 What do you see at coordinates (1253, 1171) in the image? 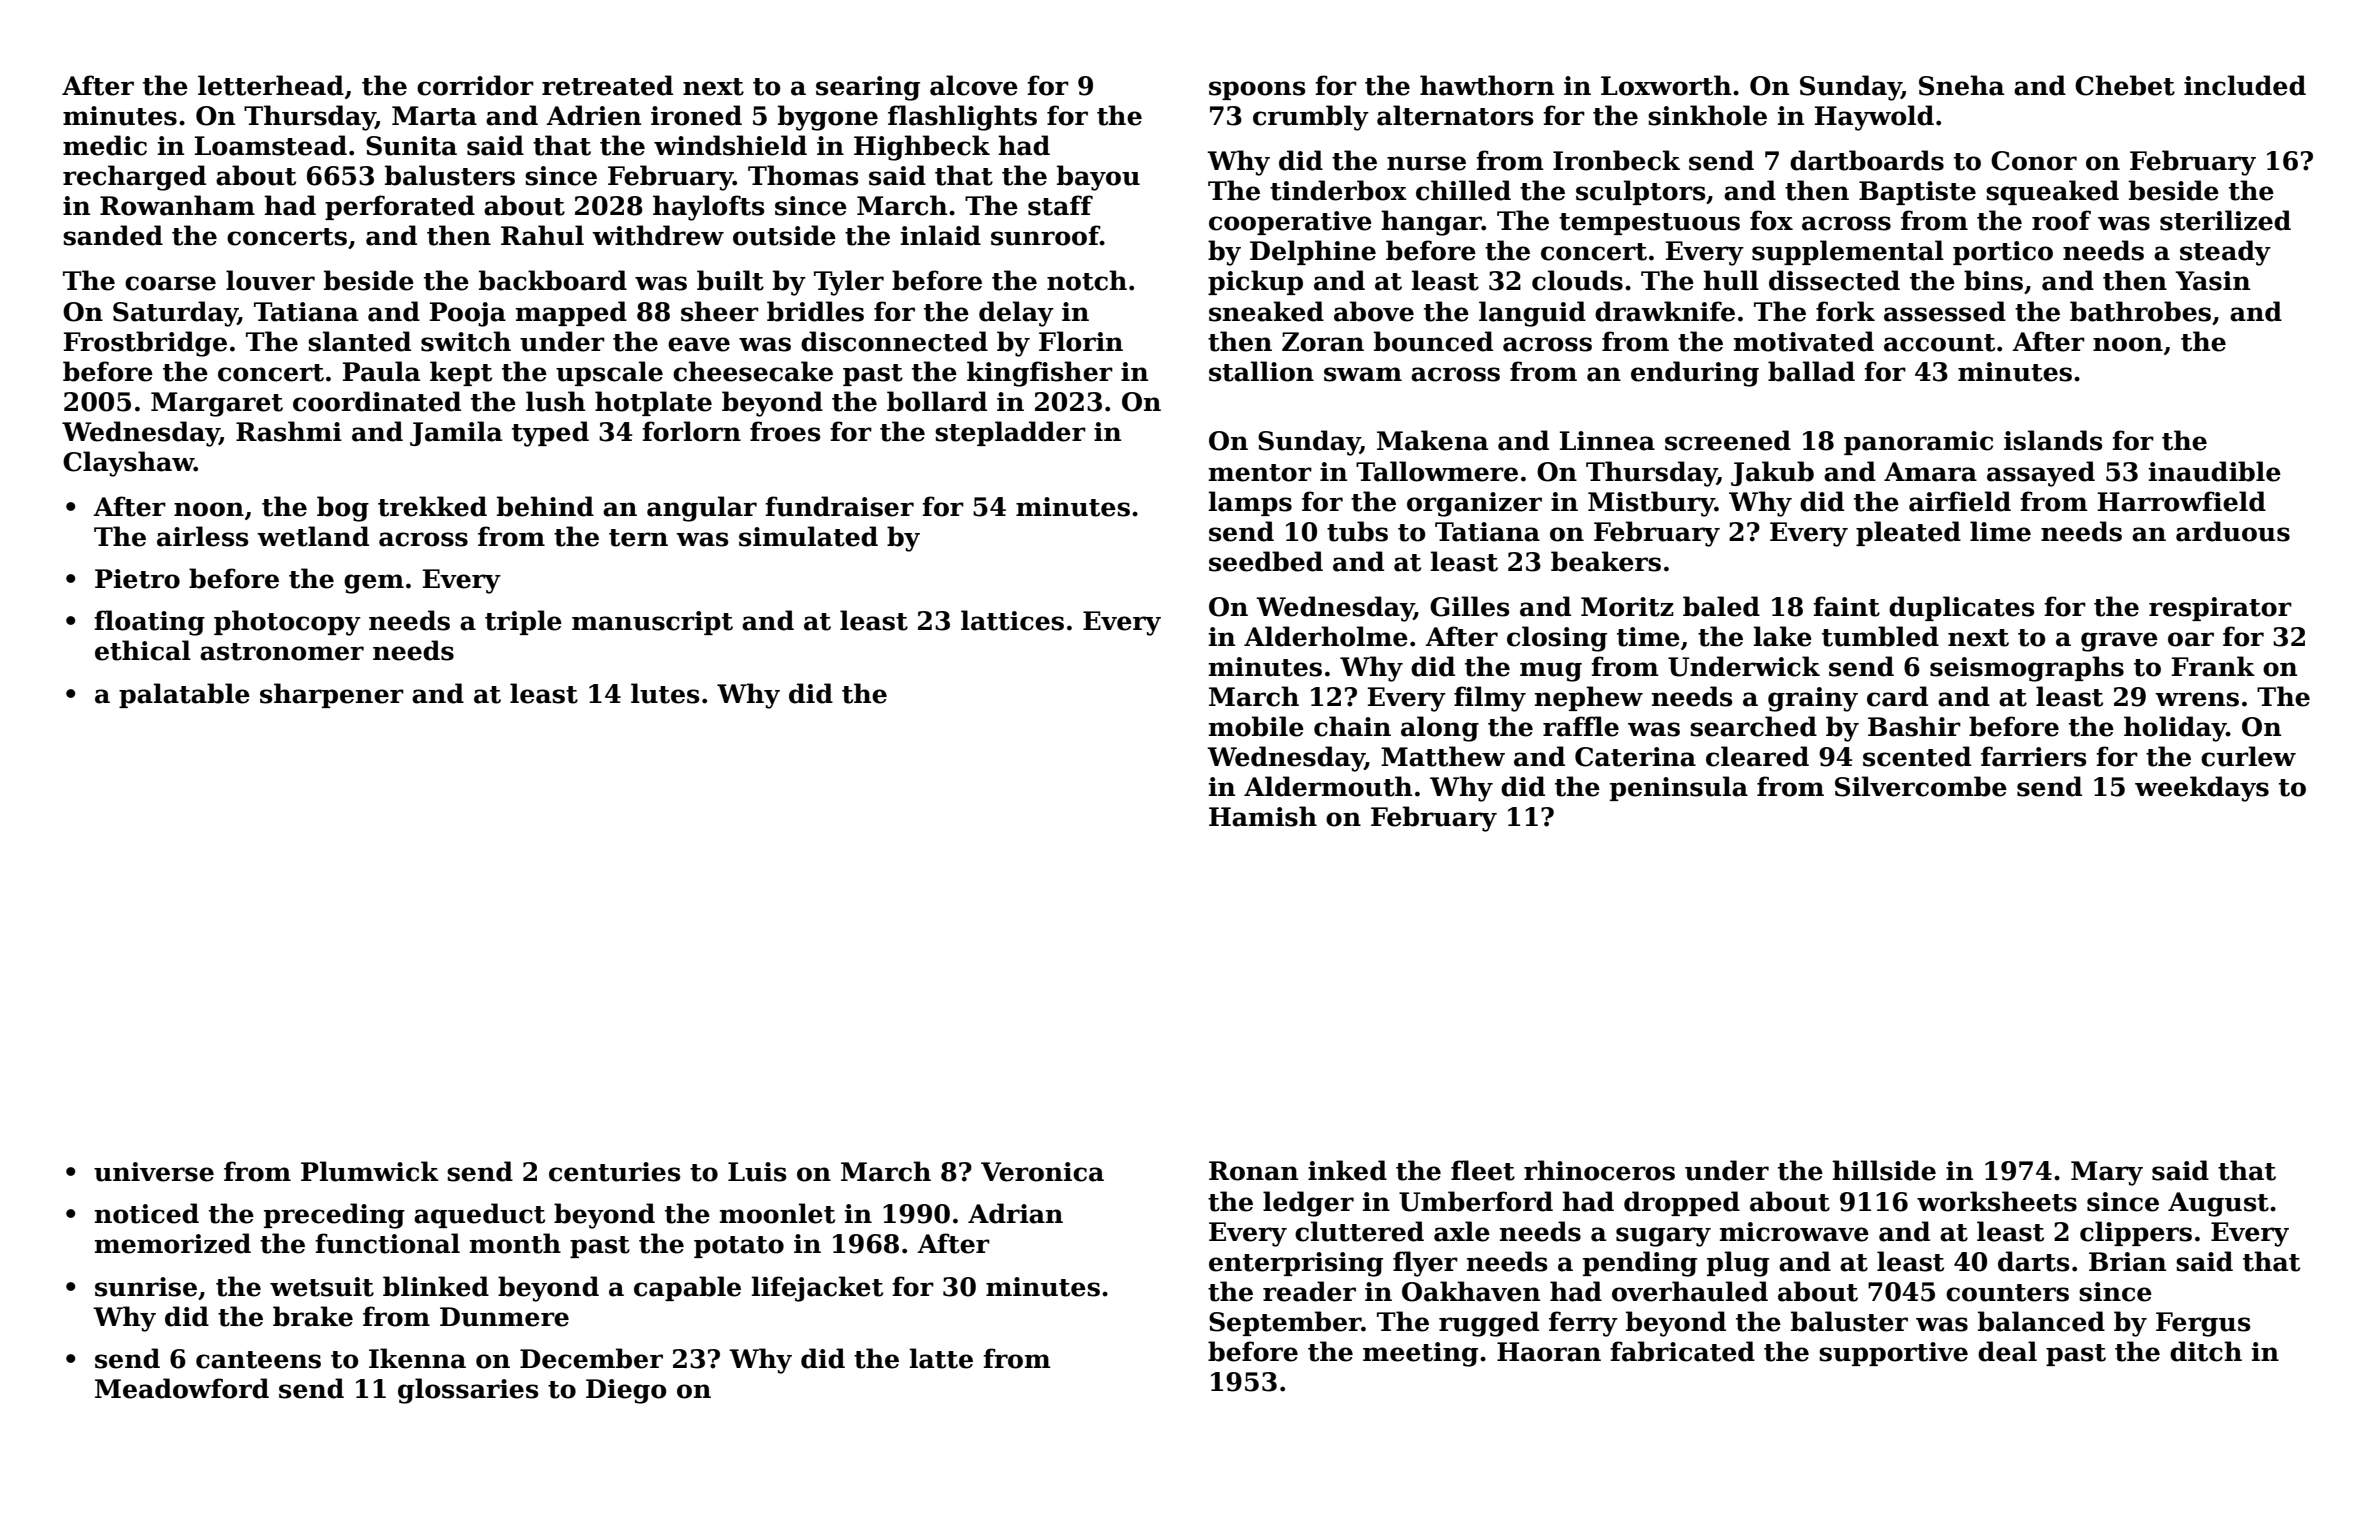
I see `Ronan` at bounding box center [1253, 1171].
